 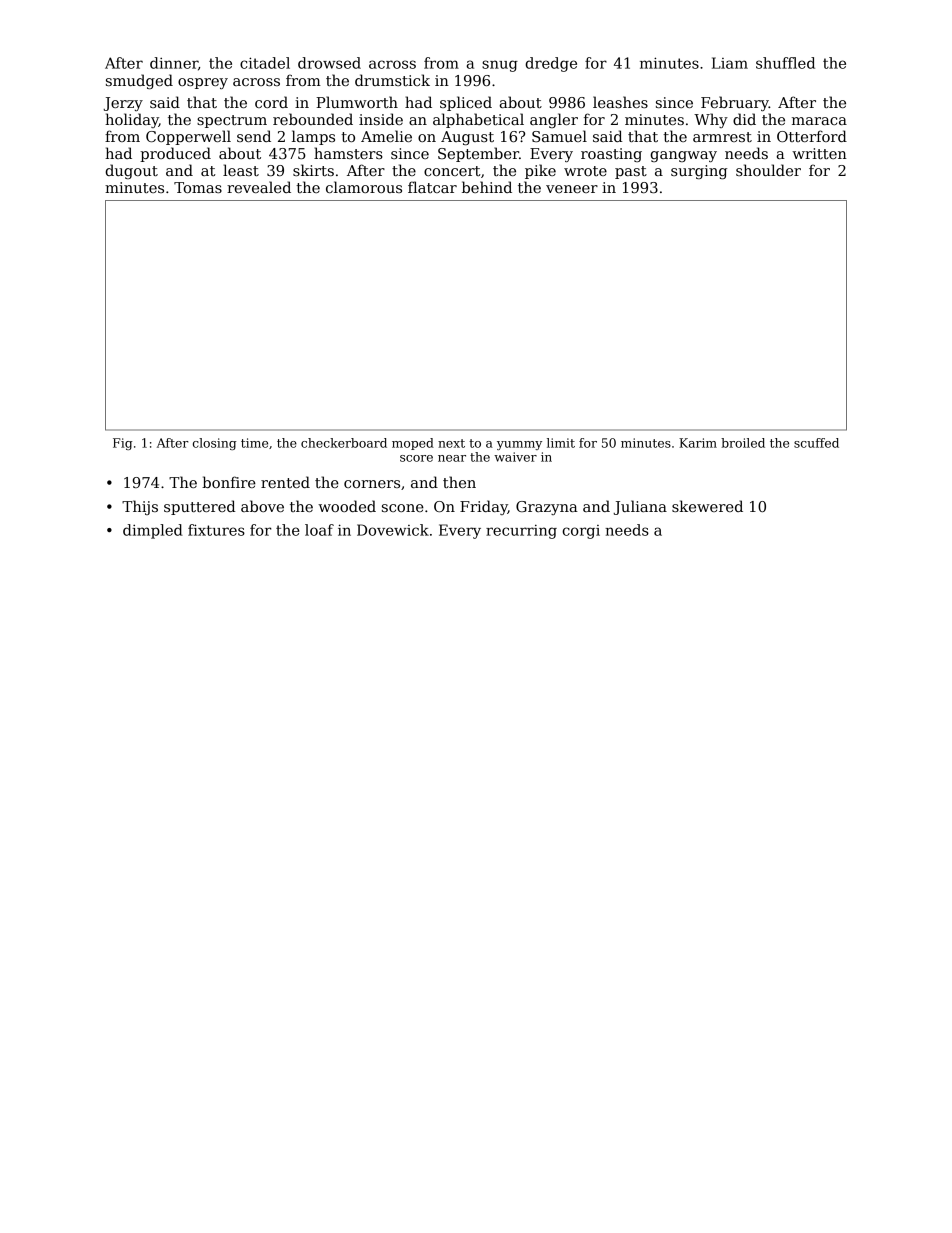 What do you see at coordinates (254, 443) in the page?
I see `time` at bounding box center [254, 443].
